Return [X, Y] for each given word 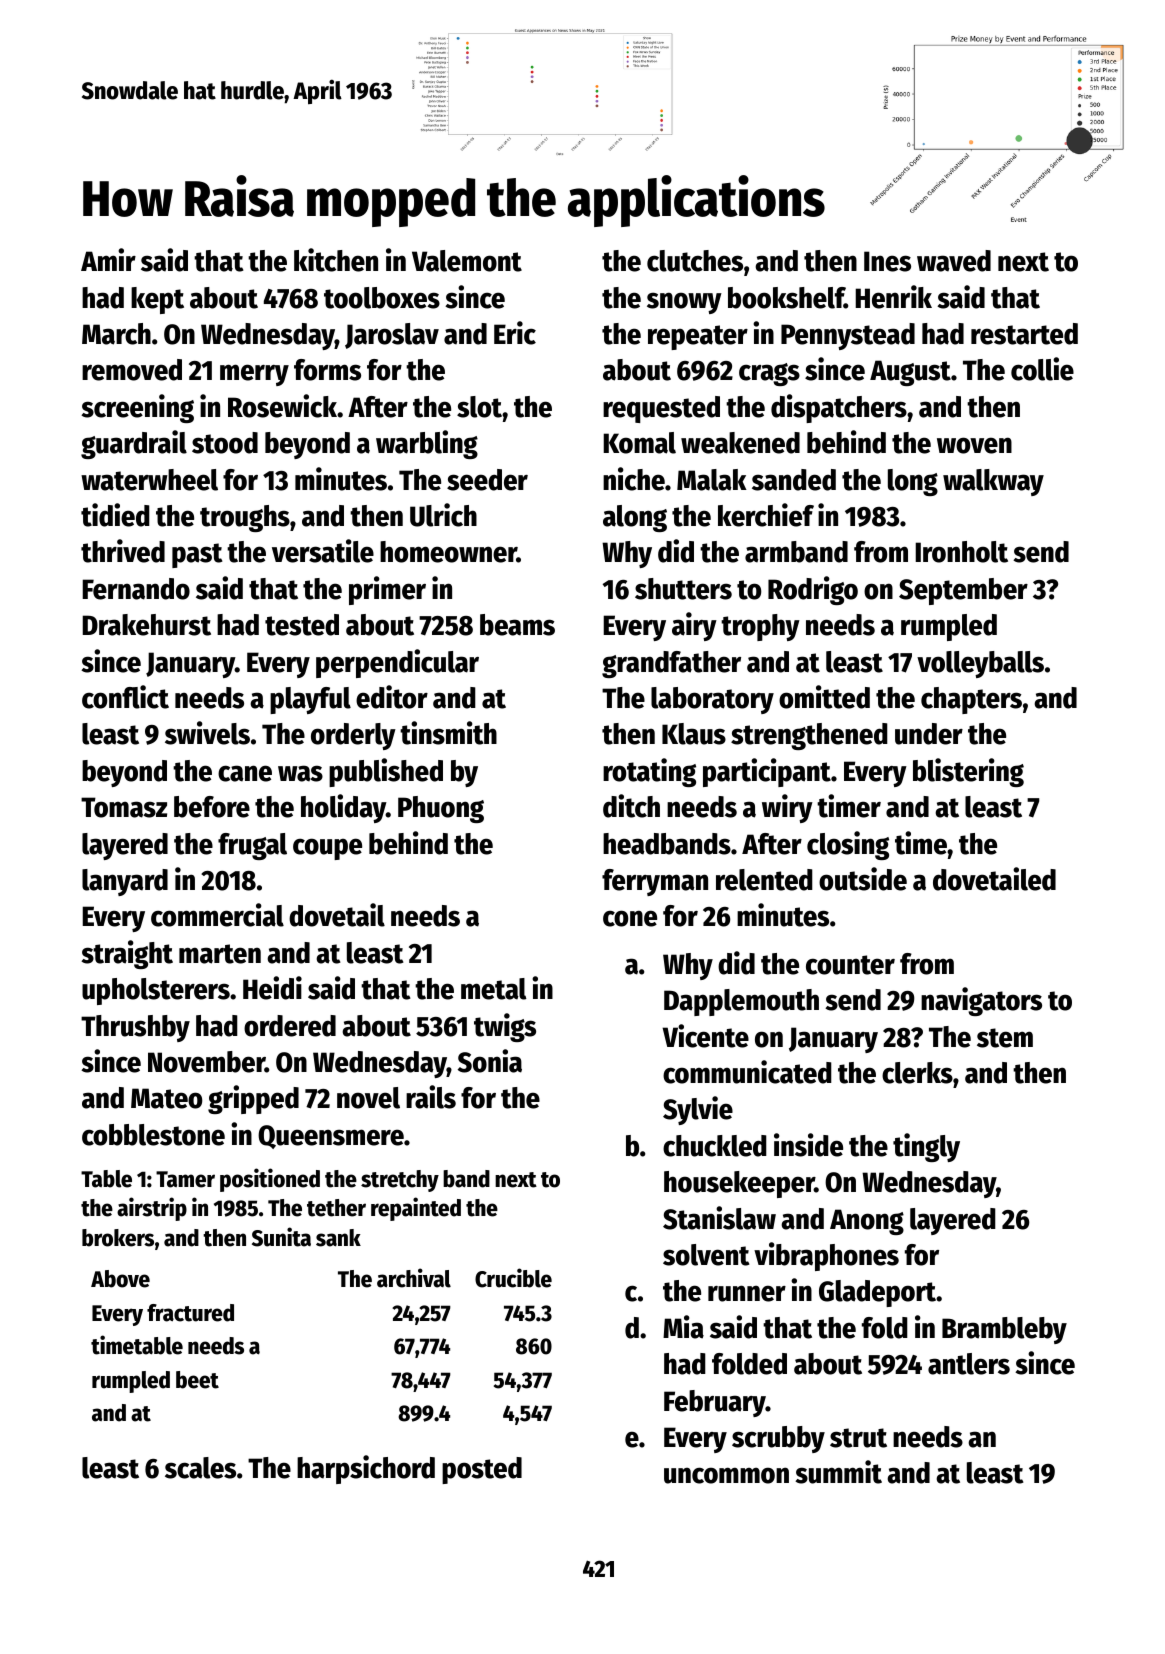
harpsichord [366, 1469]
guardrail [134, 444]
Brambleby [1004, 1330]
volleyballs [980, 664]
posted [482, 1470]
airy [694, 626]
